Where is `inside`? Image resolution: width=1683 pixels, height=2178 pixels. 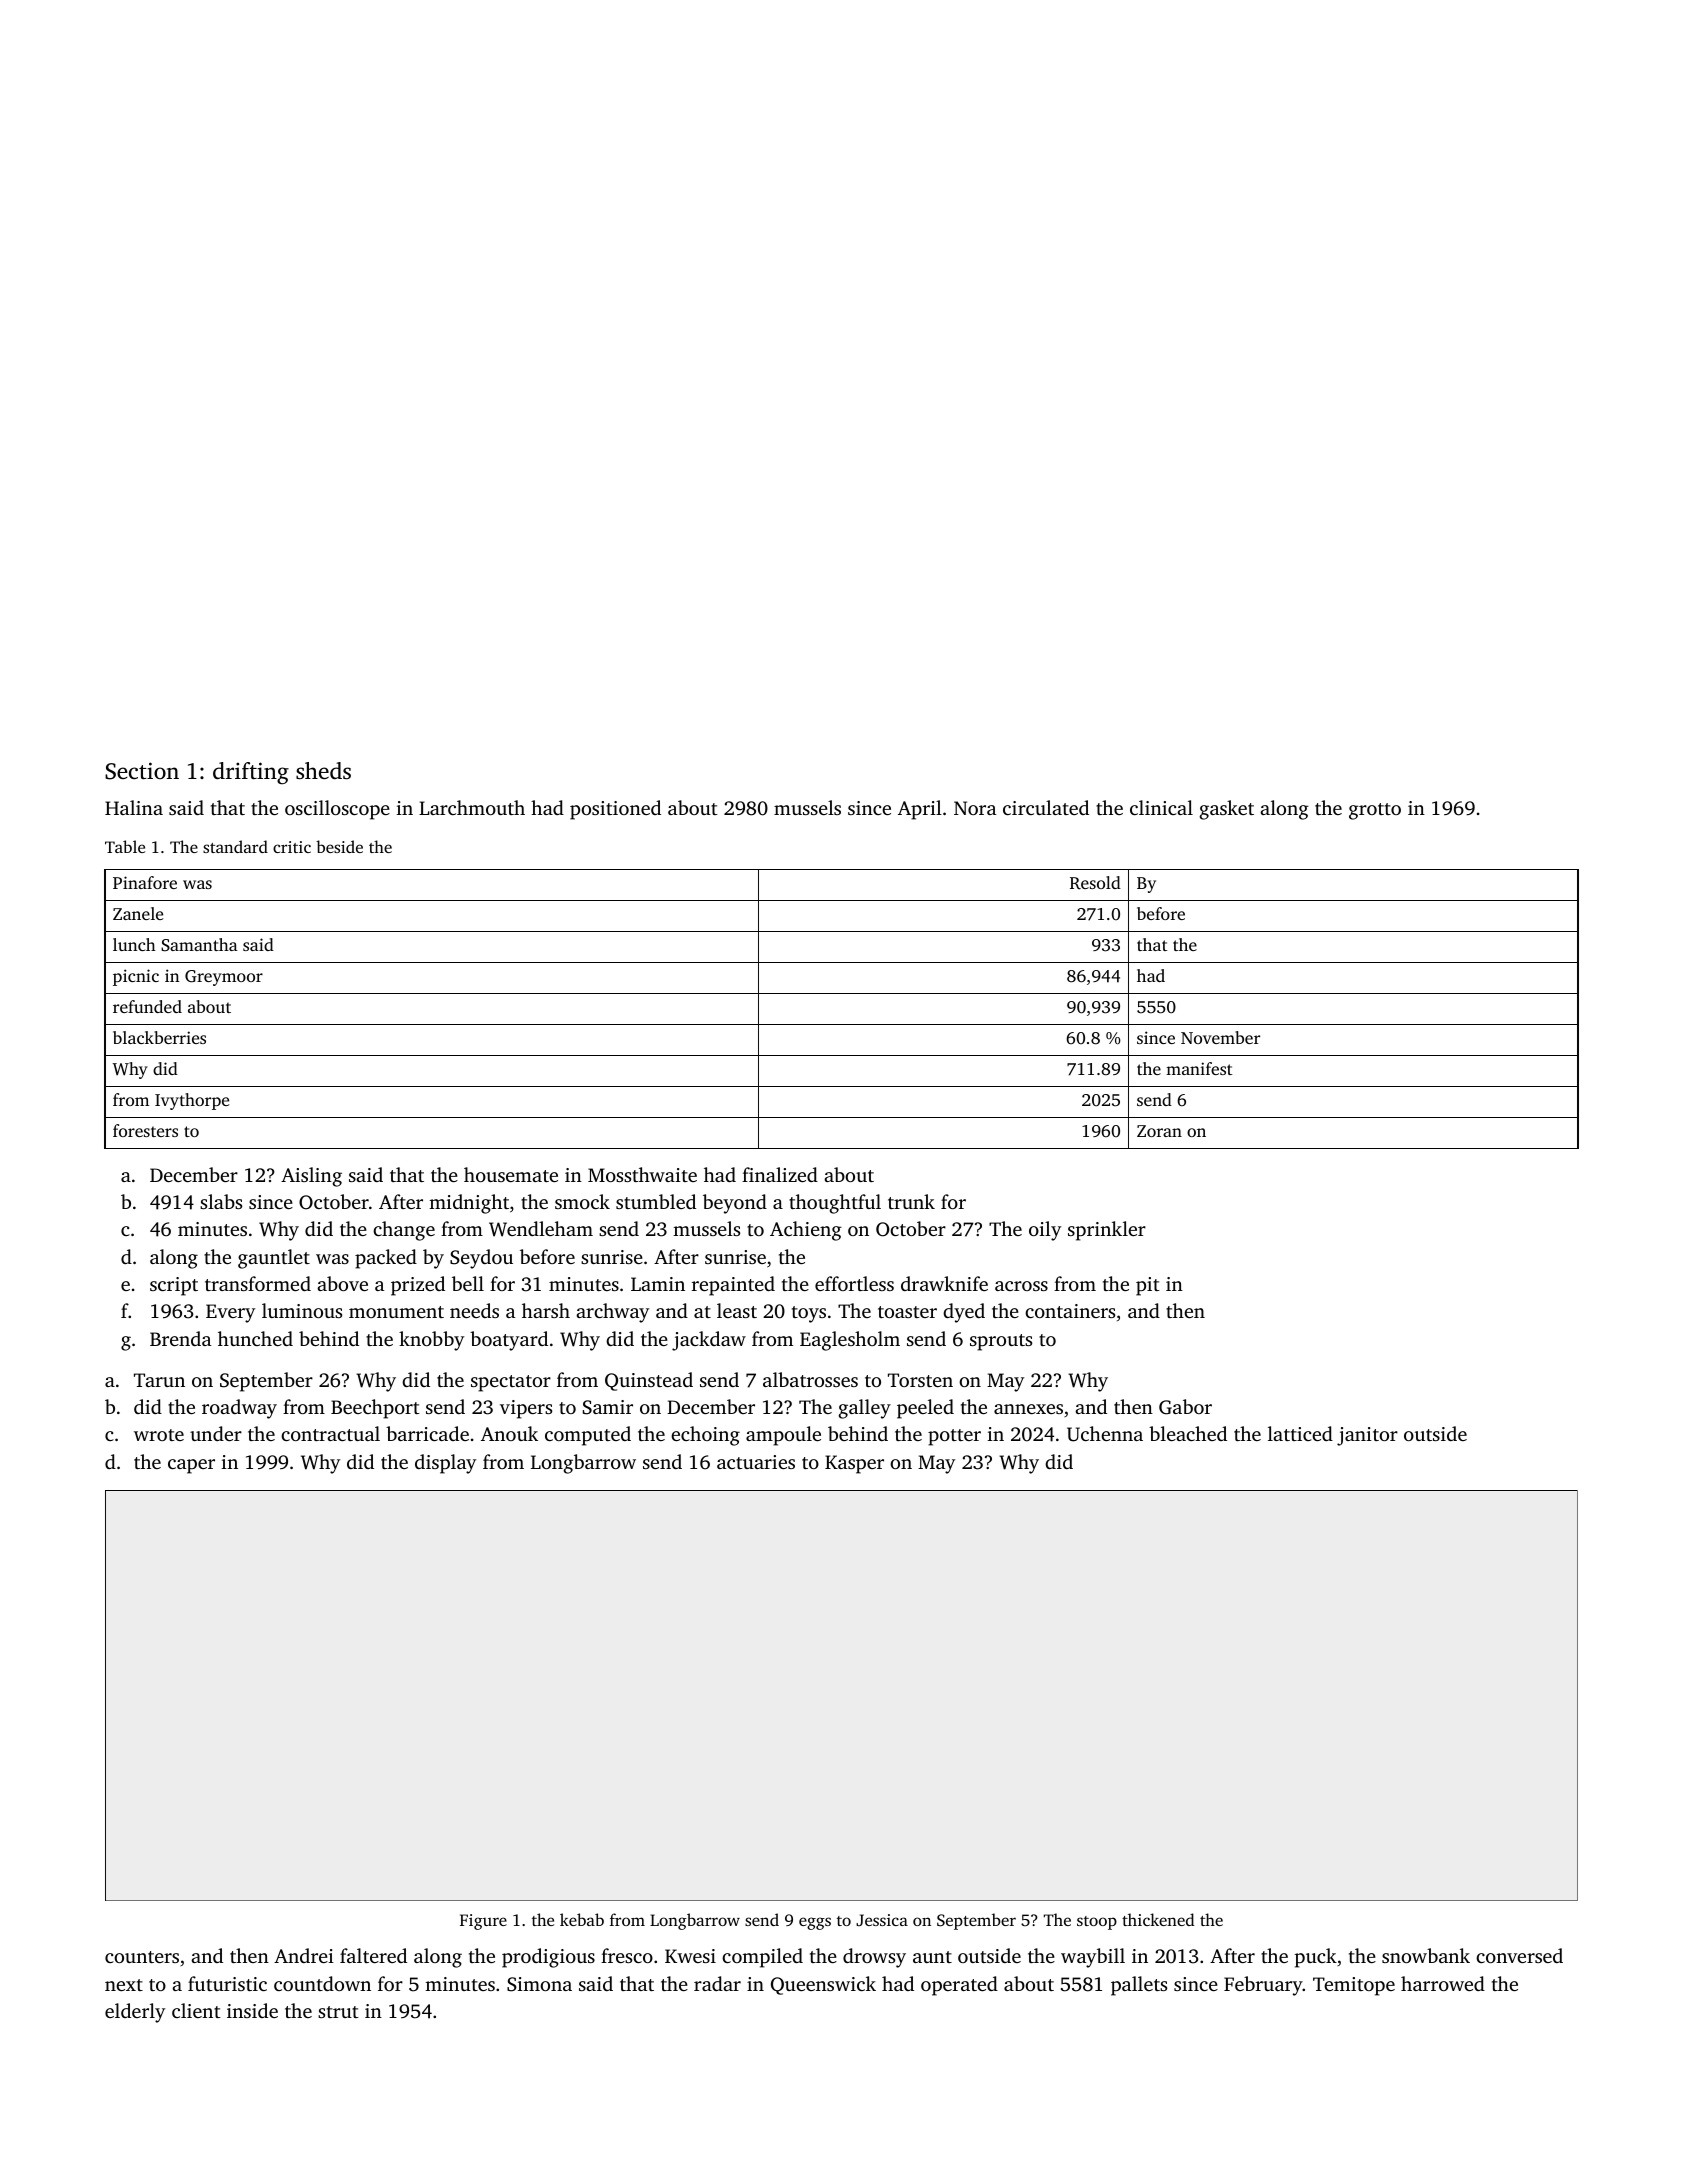
inside is located at coordinates (252, 2010).
